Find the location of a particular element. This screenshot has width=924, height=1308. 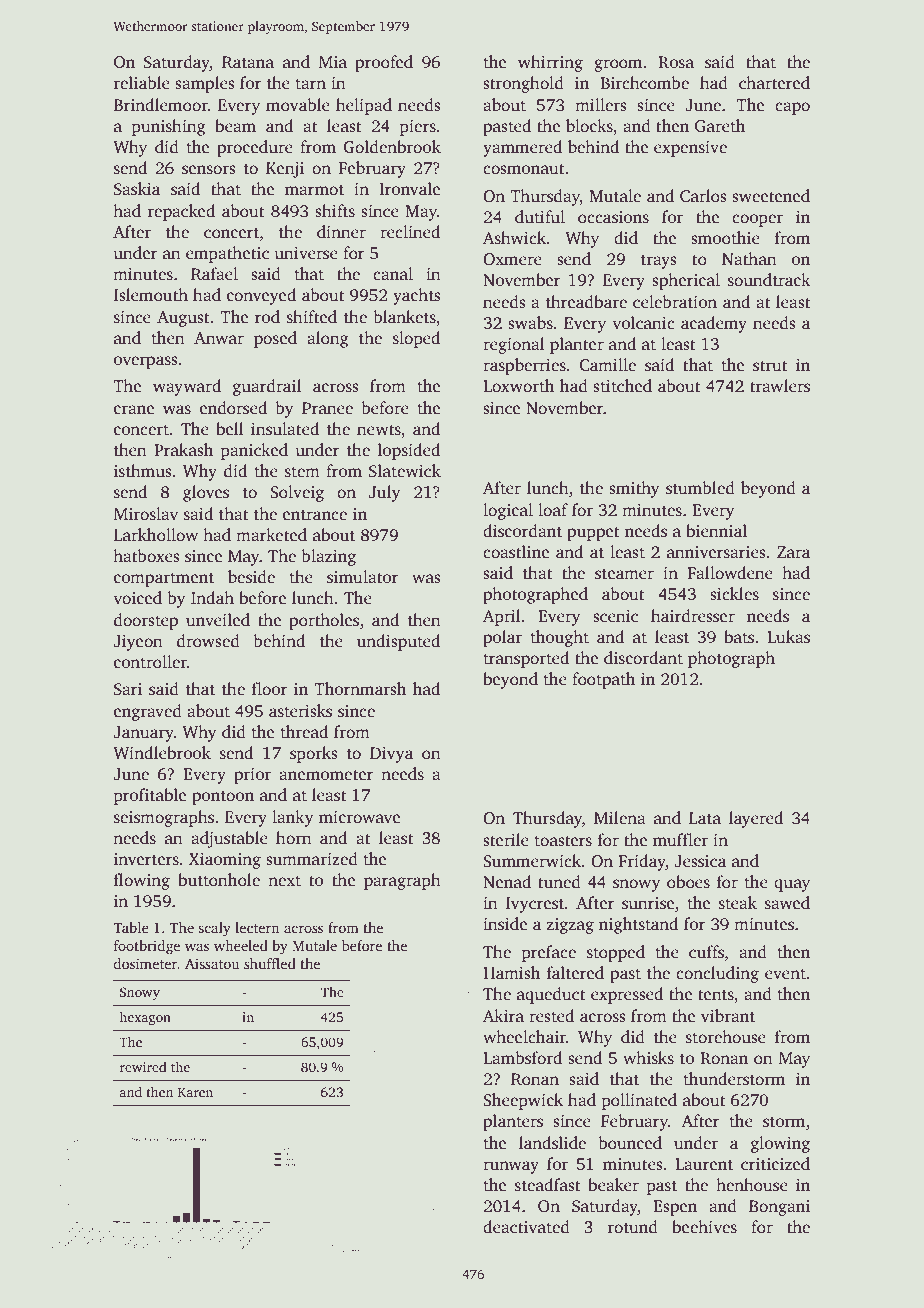

hexagon is located at coordinates (145, 1018).
